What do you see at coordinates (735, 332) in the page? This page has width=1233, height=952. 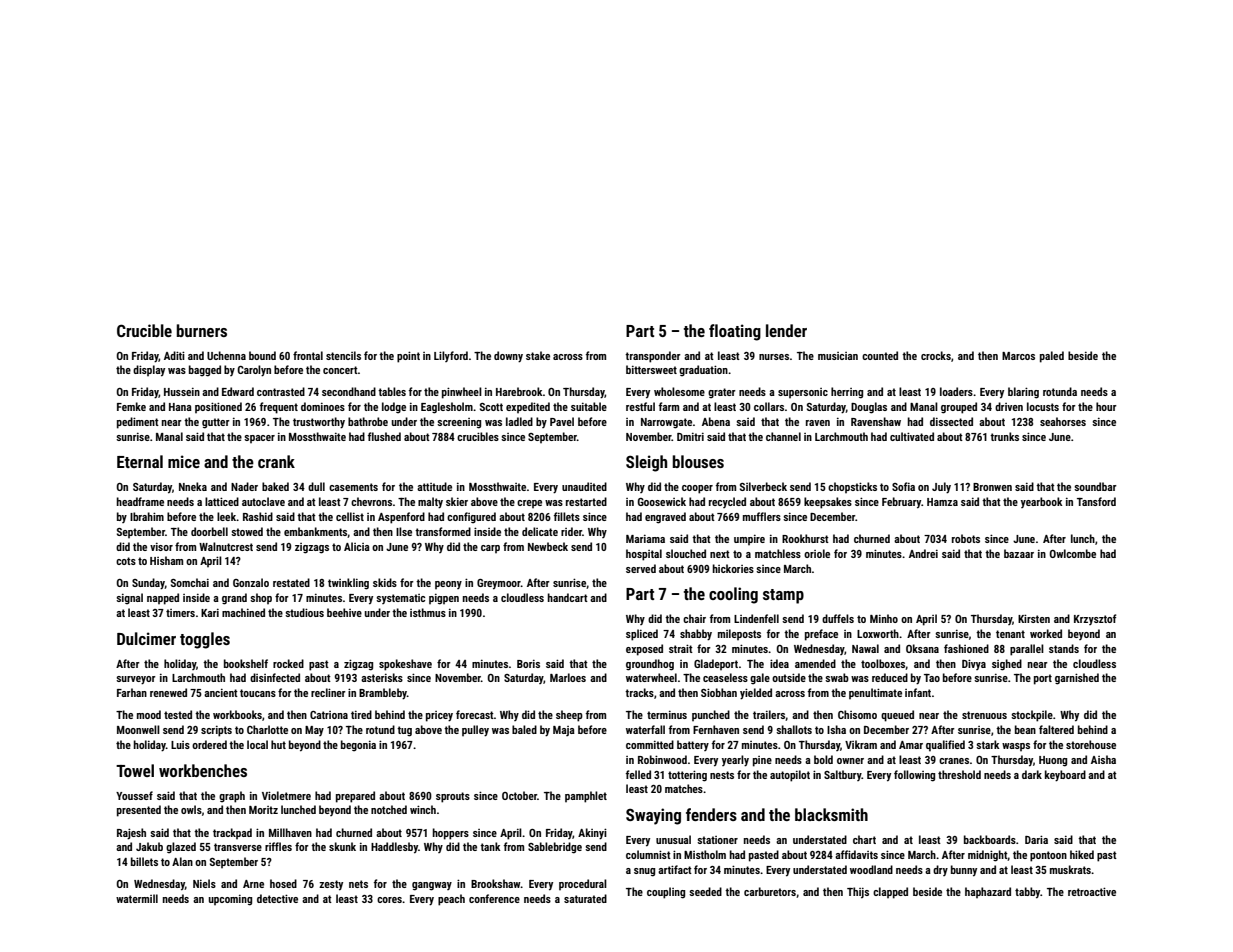 I see `floating` at bounding box center [735, 332].
